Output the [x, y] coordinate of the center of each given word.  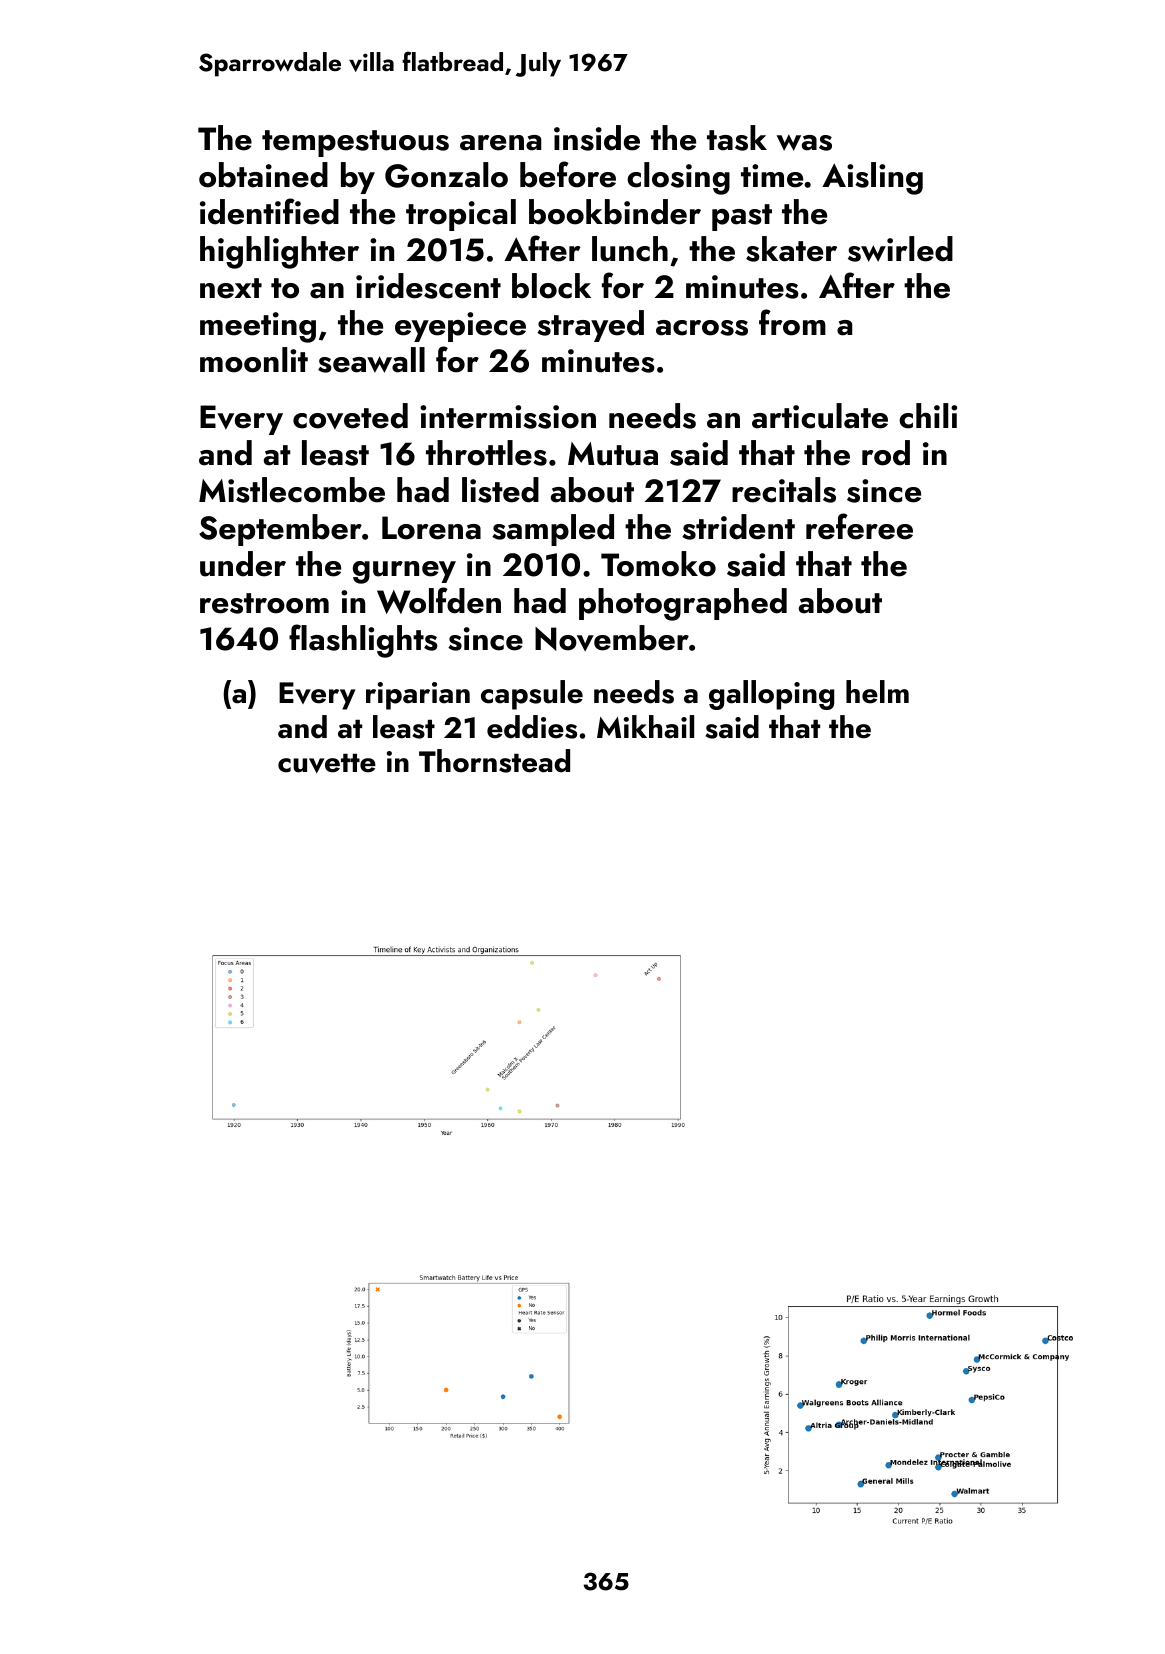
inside [597, 138]
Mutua [613, 454]
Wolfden [439, 600]
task [737, 138]
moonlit [254, 360]
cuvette [327, 763]
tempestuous [355, 143]
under [243, 564]
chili [928, 416]
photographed [683, 604]
